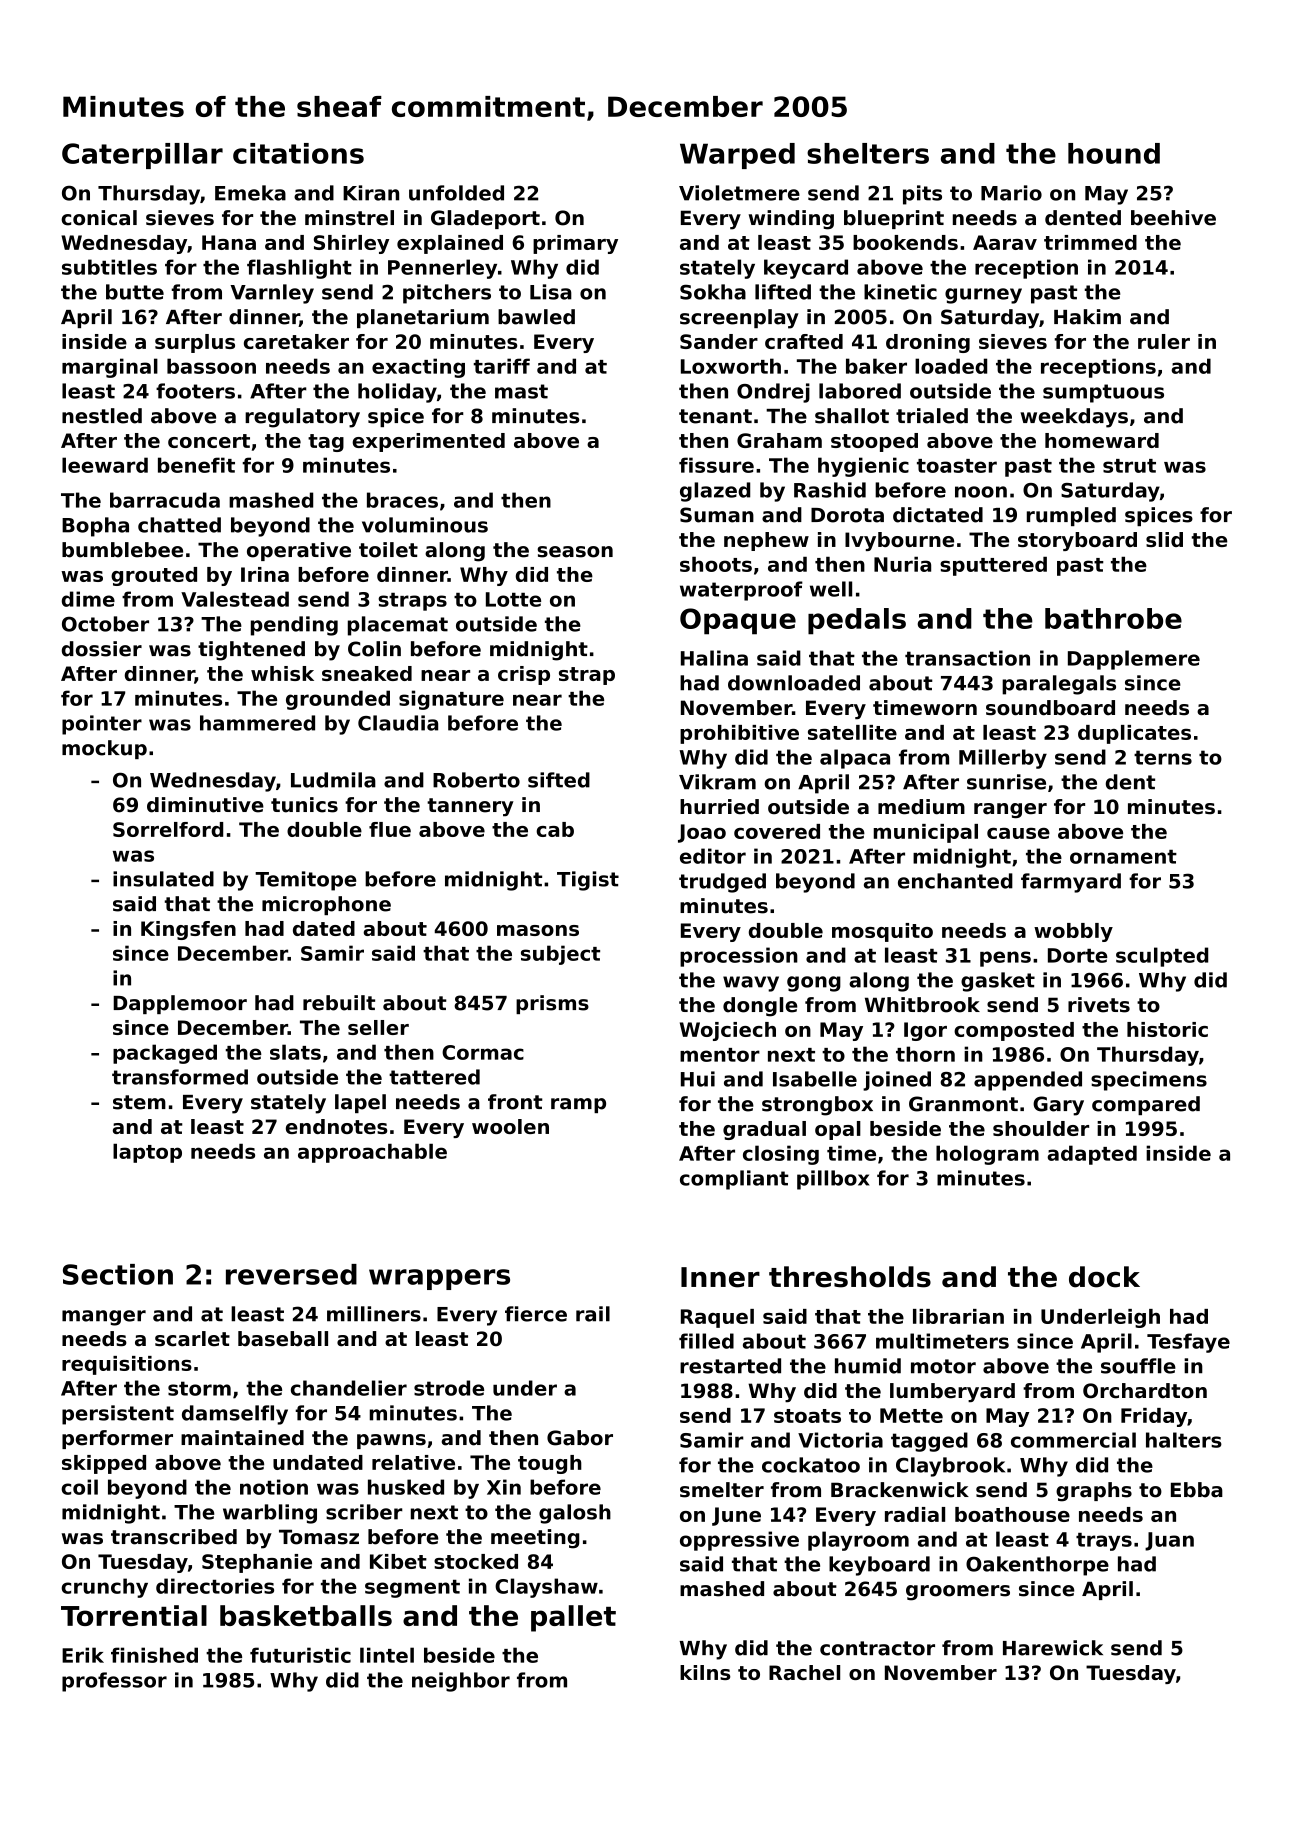  Describe the element at coordinates (804, 1672) in the screenshot. I see `Rachel` at that location.
